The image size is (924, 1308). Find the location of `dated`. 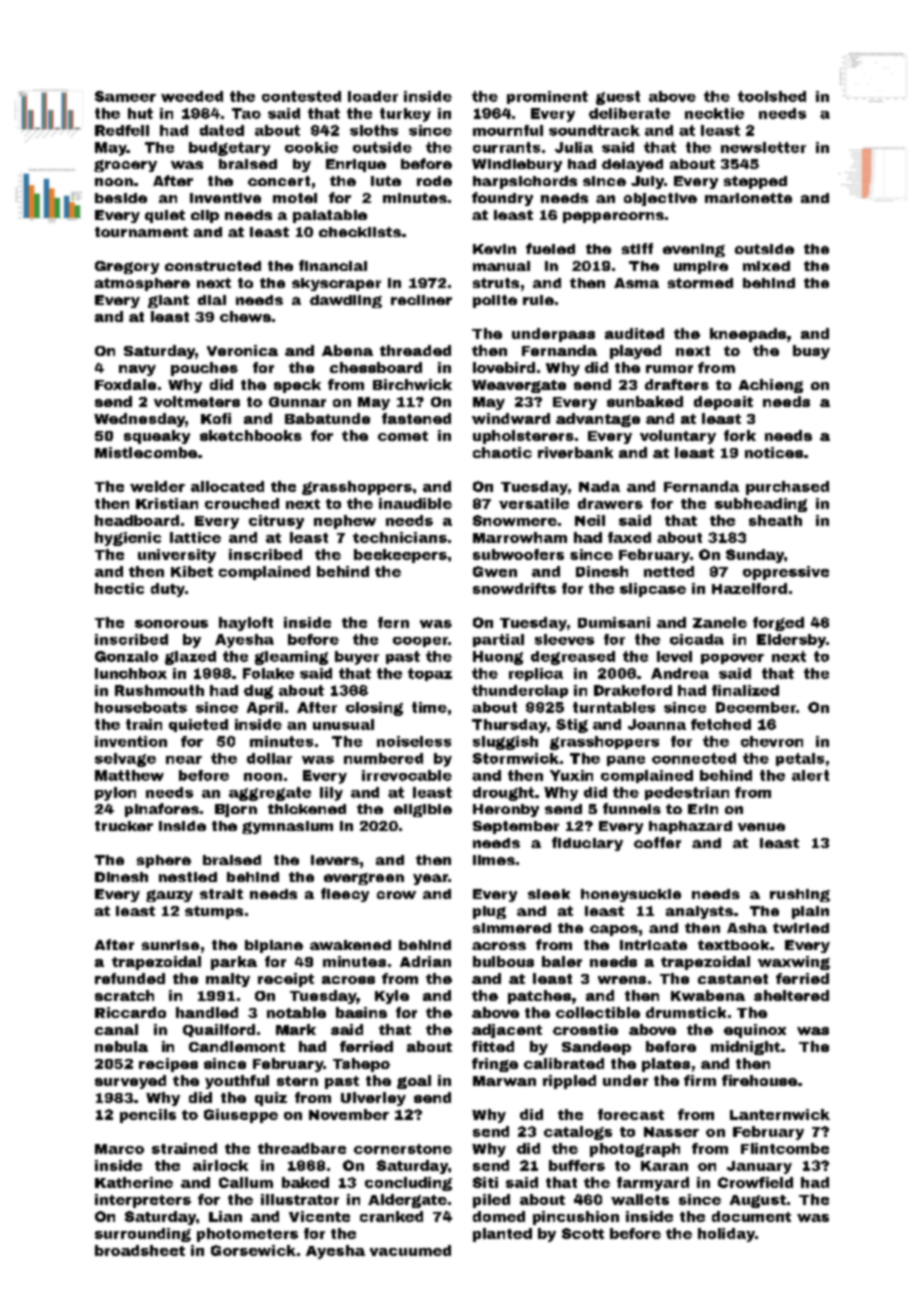

dated is located at coordinates (222, 130).
